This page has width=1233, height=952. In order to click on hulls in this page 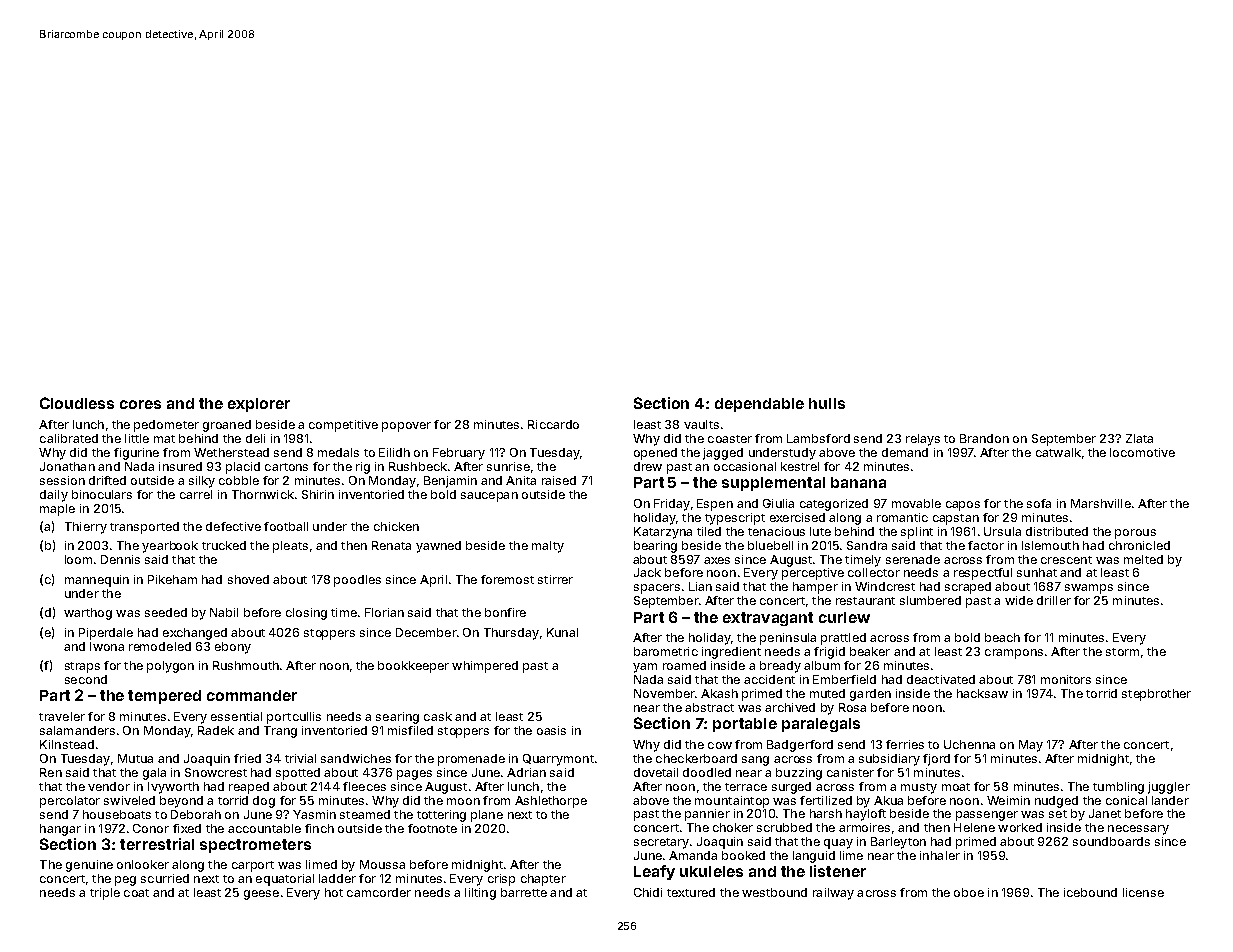, I will do `click(827, 403)`.
